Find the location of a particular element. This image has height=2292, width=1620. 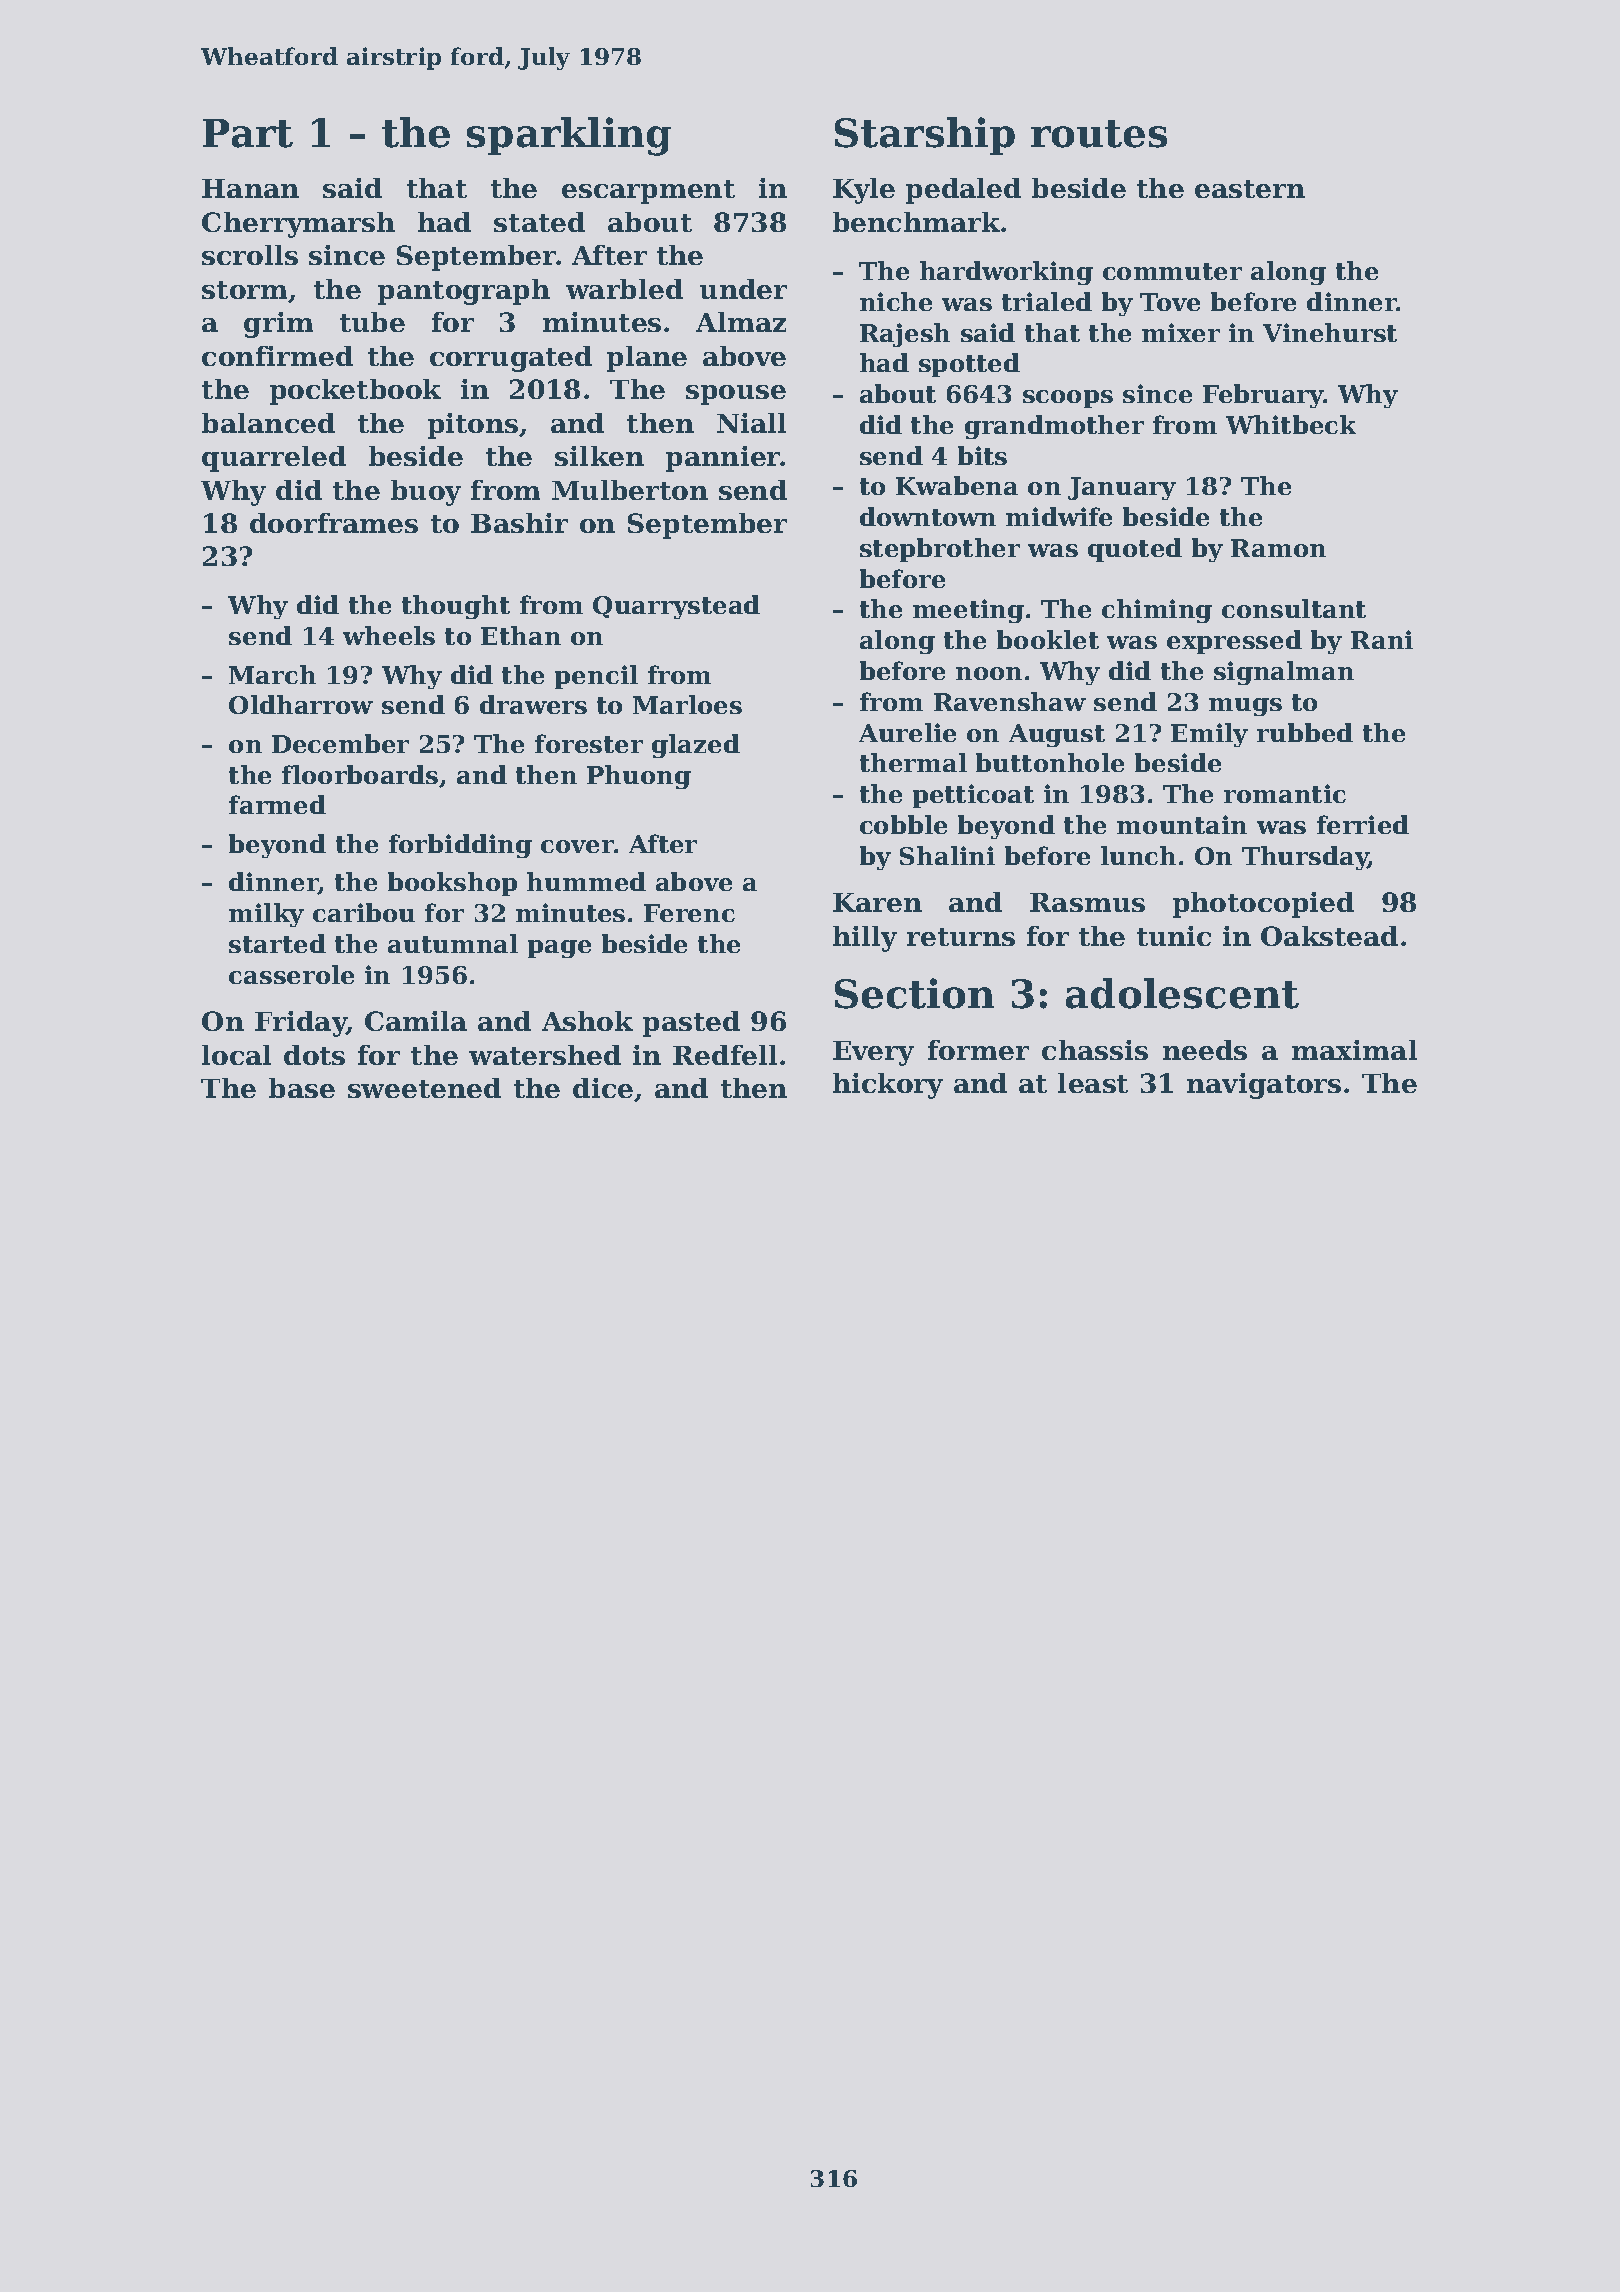

balanced is located at coordinates (268, 423).
